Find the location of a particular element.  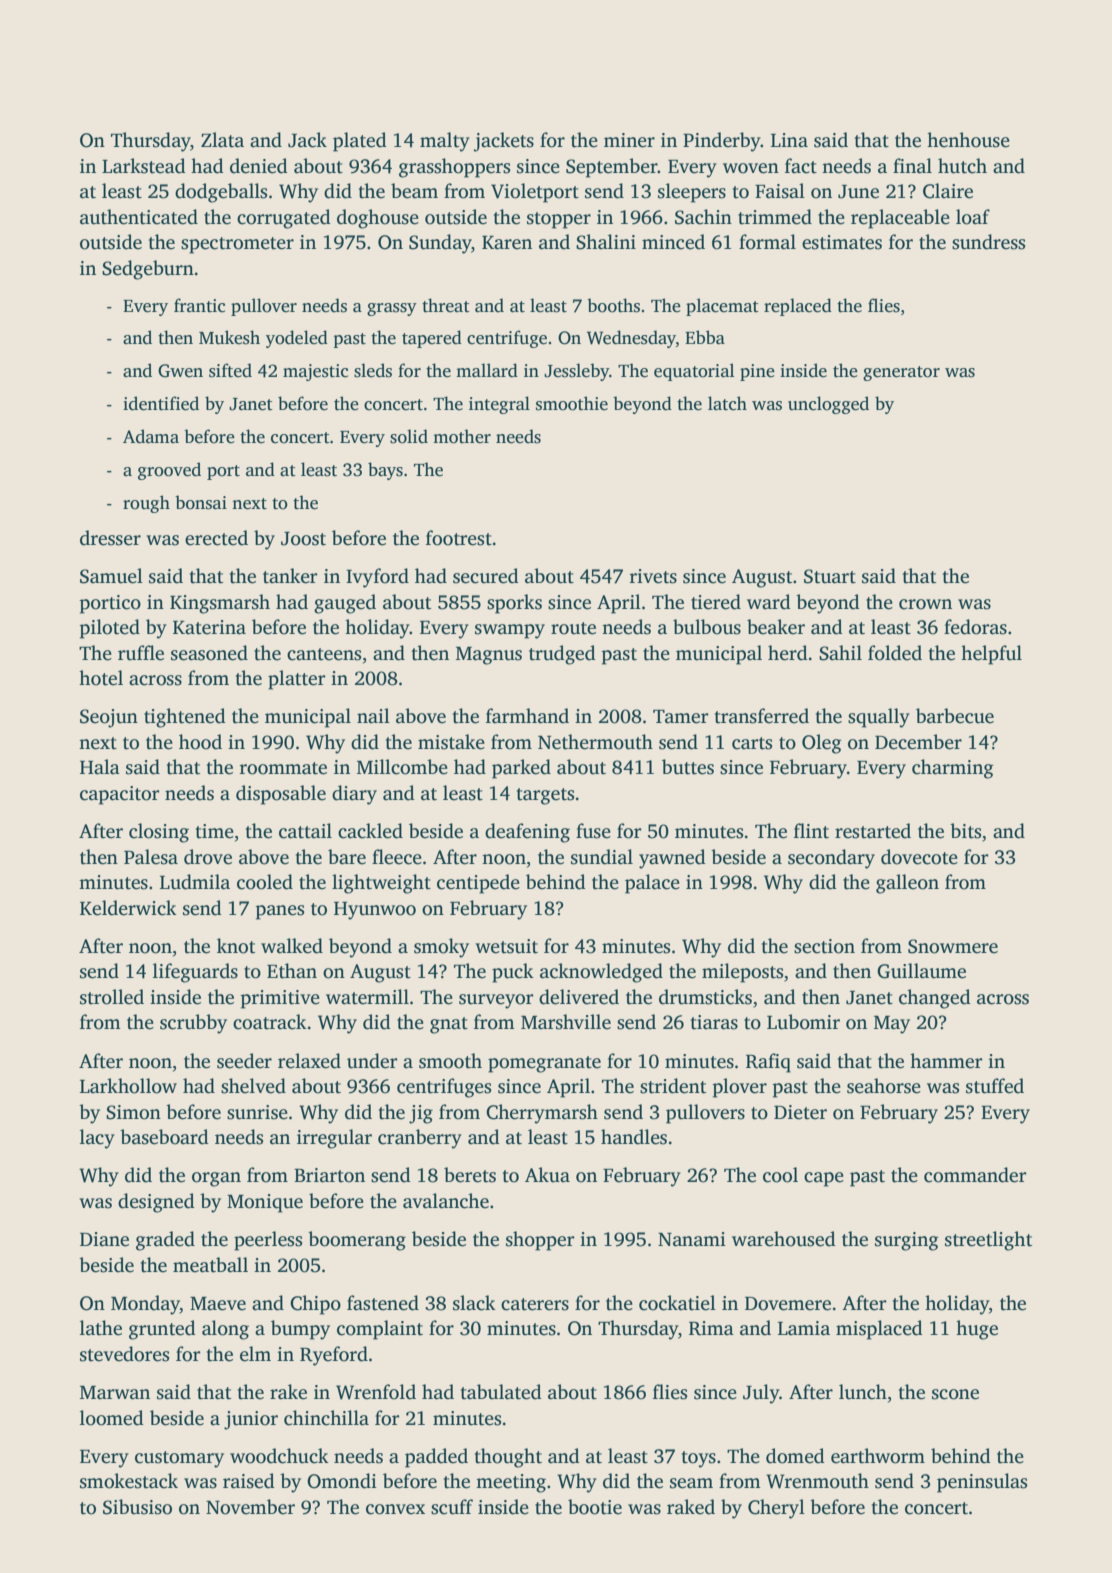

restarted is located at coordinates (873, 831).
